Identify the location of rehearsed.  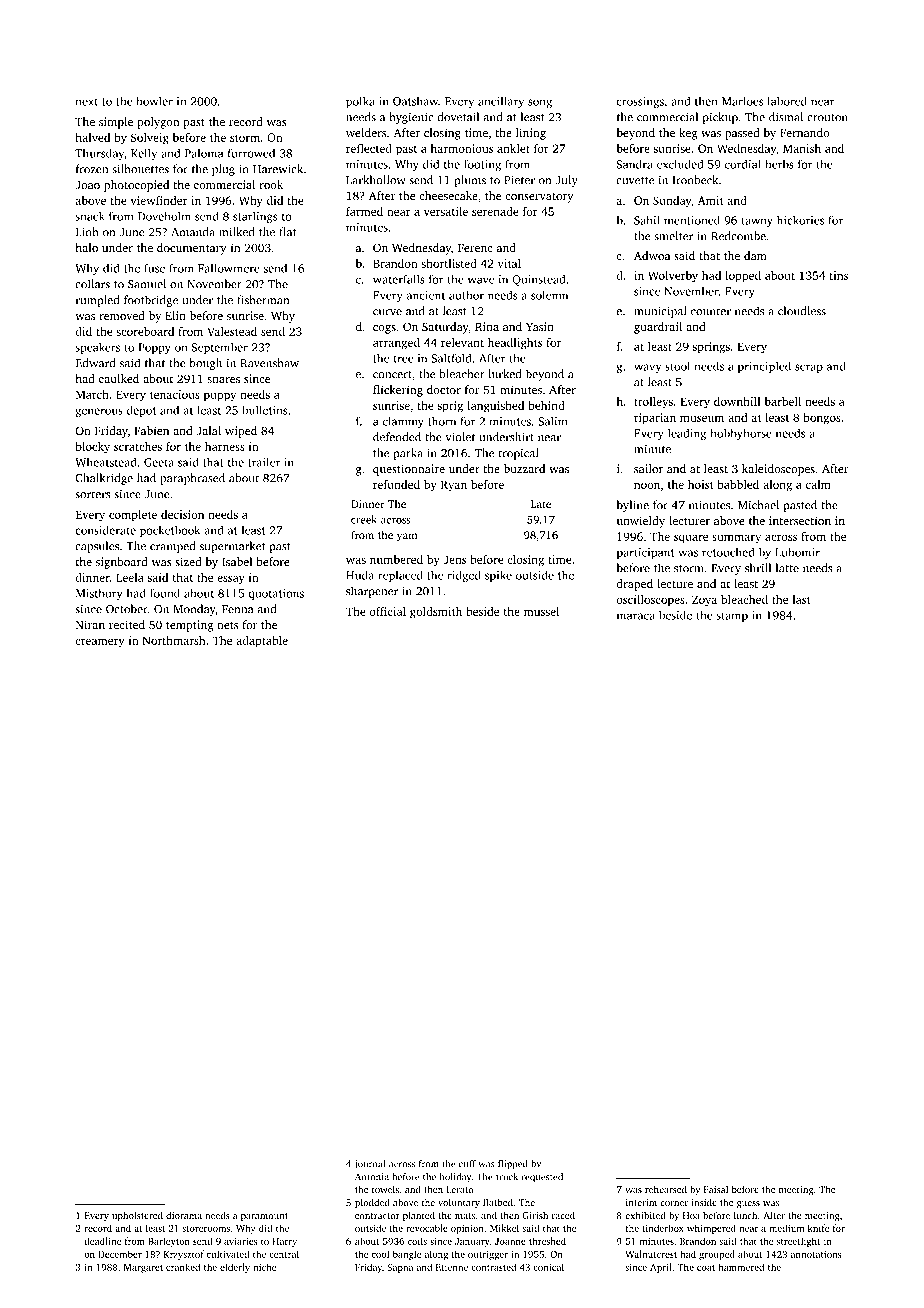
(666, 1189).
